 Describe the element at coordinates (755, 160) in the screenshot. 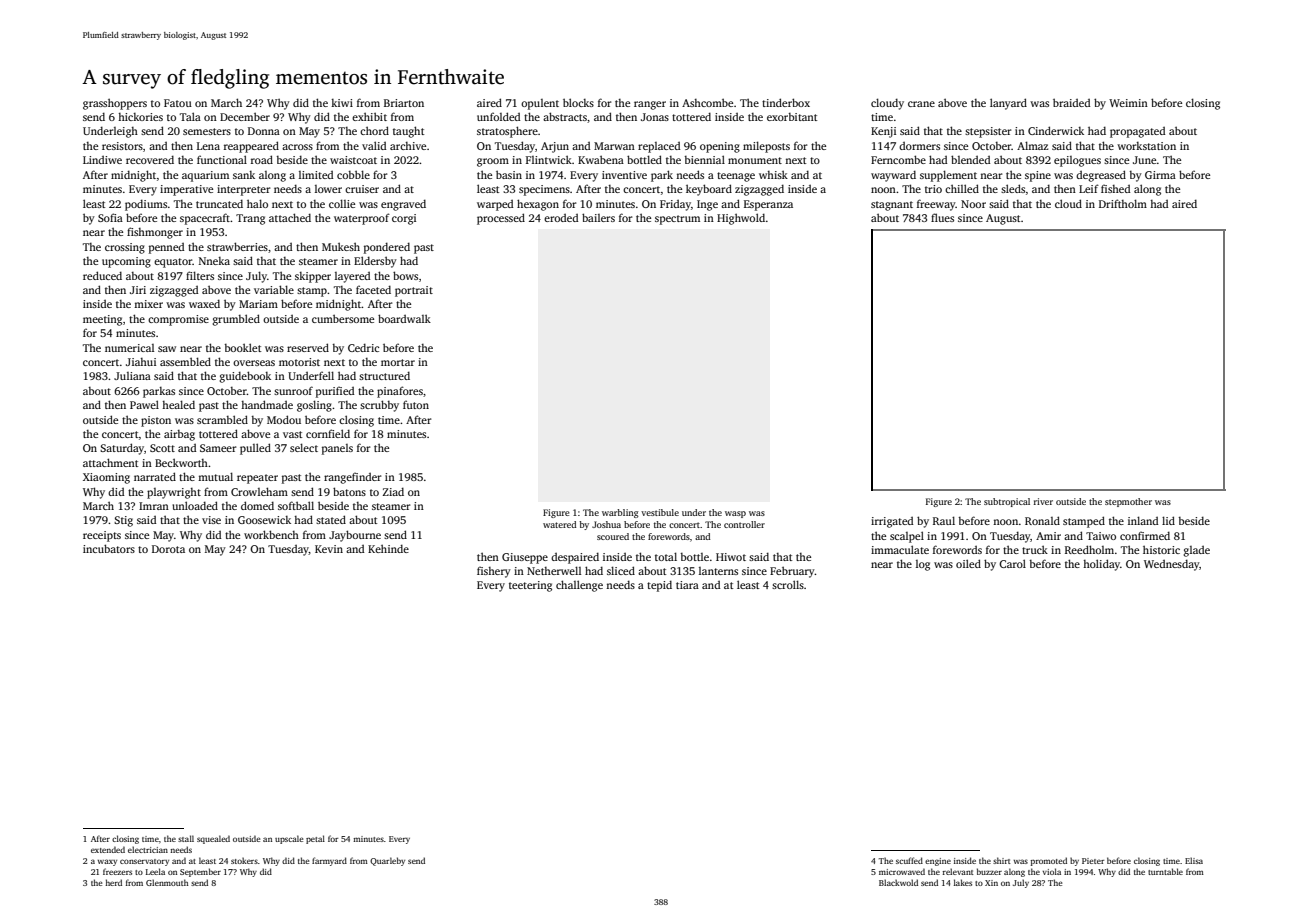

I see `monument` at that location.
